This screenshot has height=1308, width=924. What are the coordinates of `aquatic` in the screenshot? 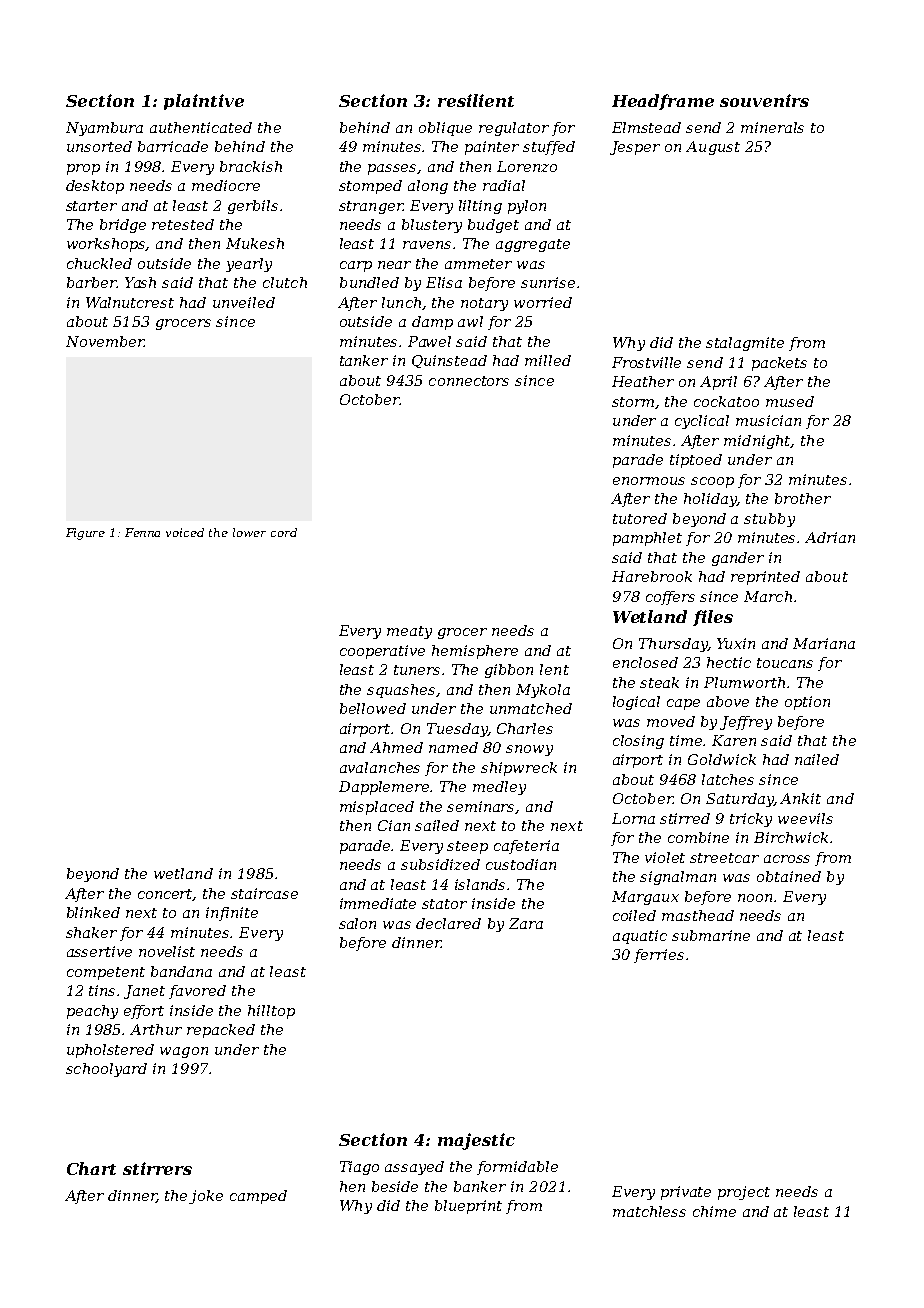 It's located at (640, 937).
